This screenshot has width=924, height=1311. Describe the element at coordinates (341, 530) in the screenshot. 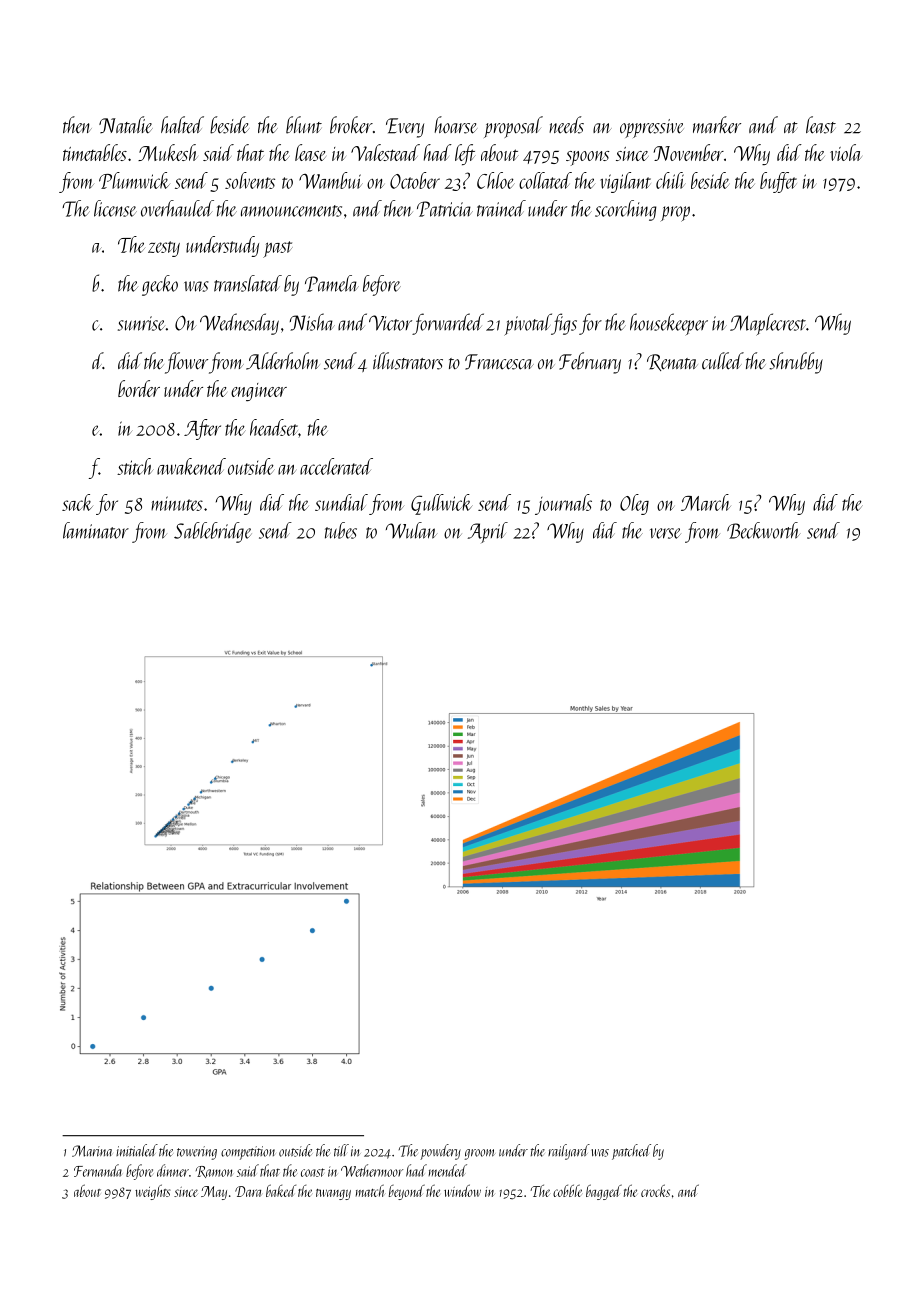

I see `tubes` at that location.
